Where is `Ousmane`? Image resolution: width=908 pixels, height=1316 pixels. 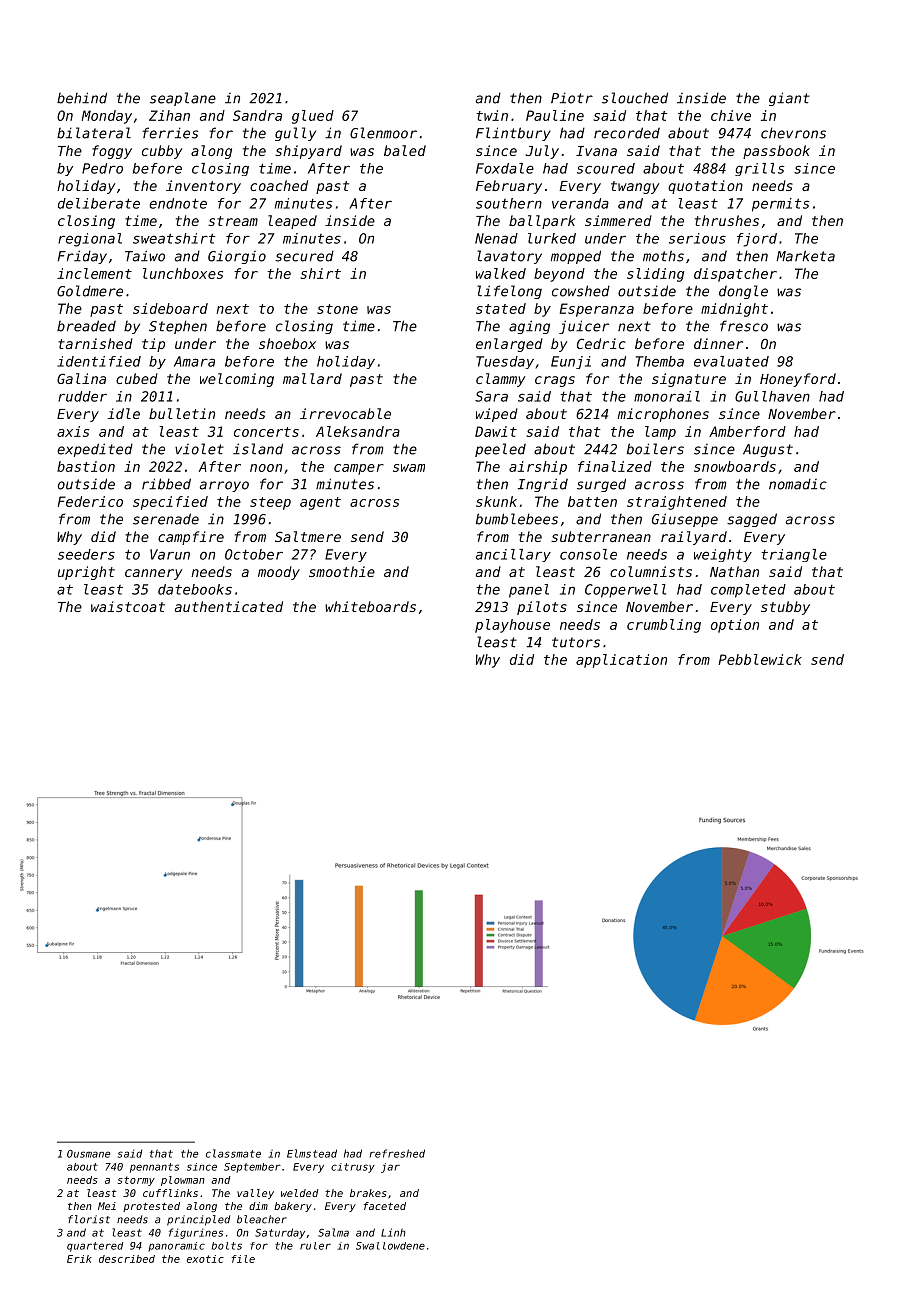 Ousmane is located at coordinates (88, 1154).
